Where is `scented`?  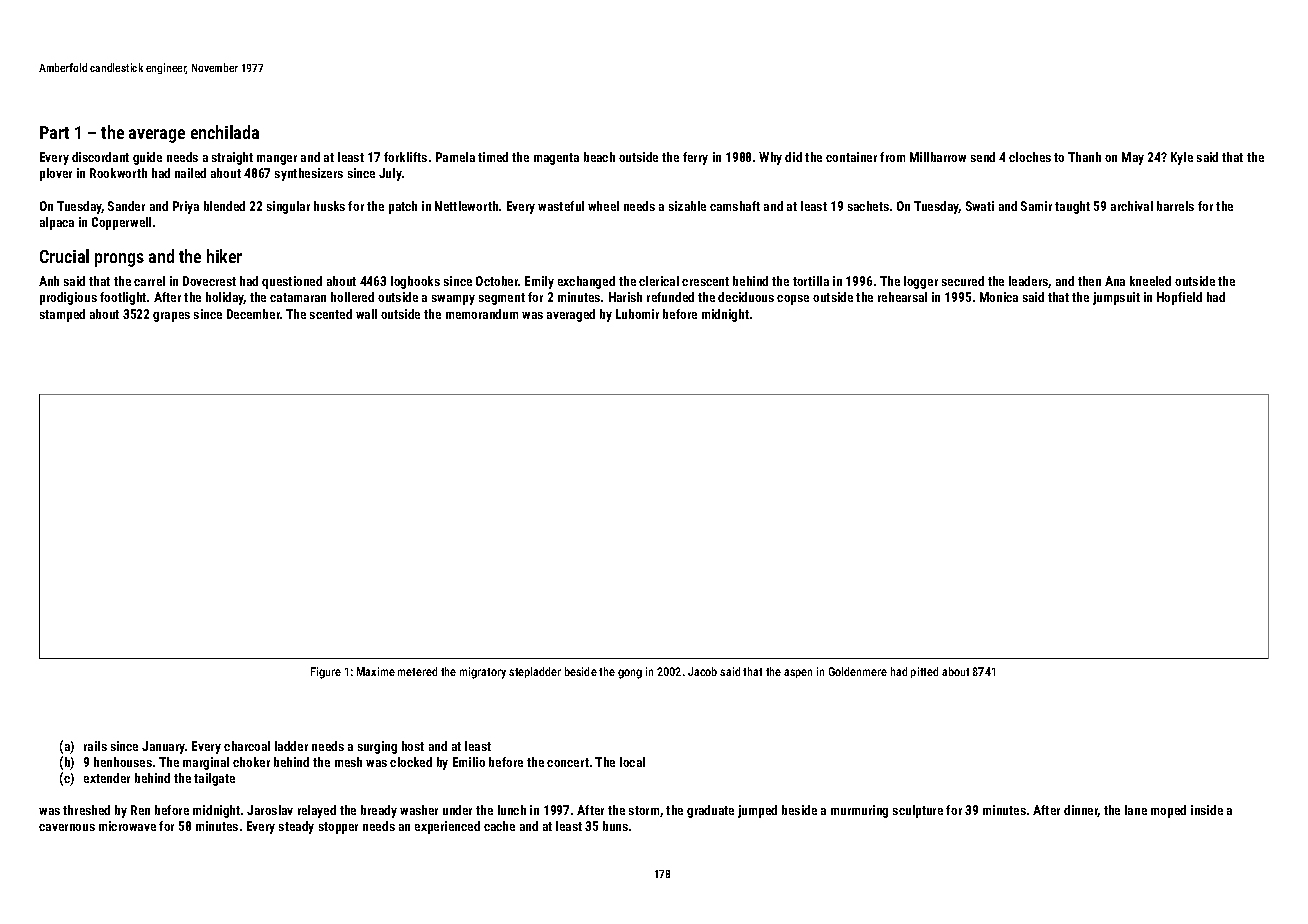 scented is located at coordinates (331, 314).
